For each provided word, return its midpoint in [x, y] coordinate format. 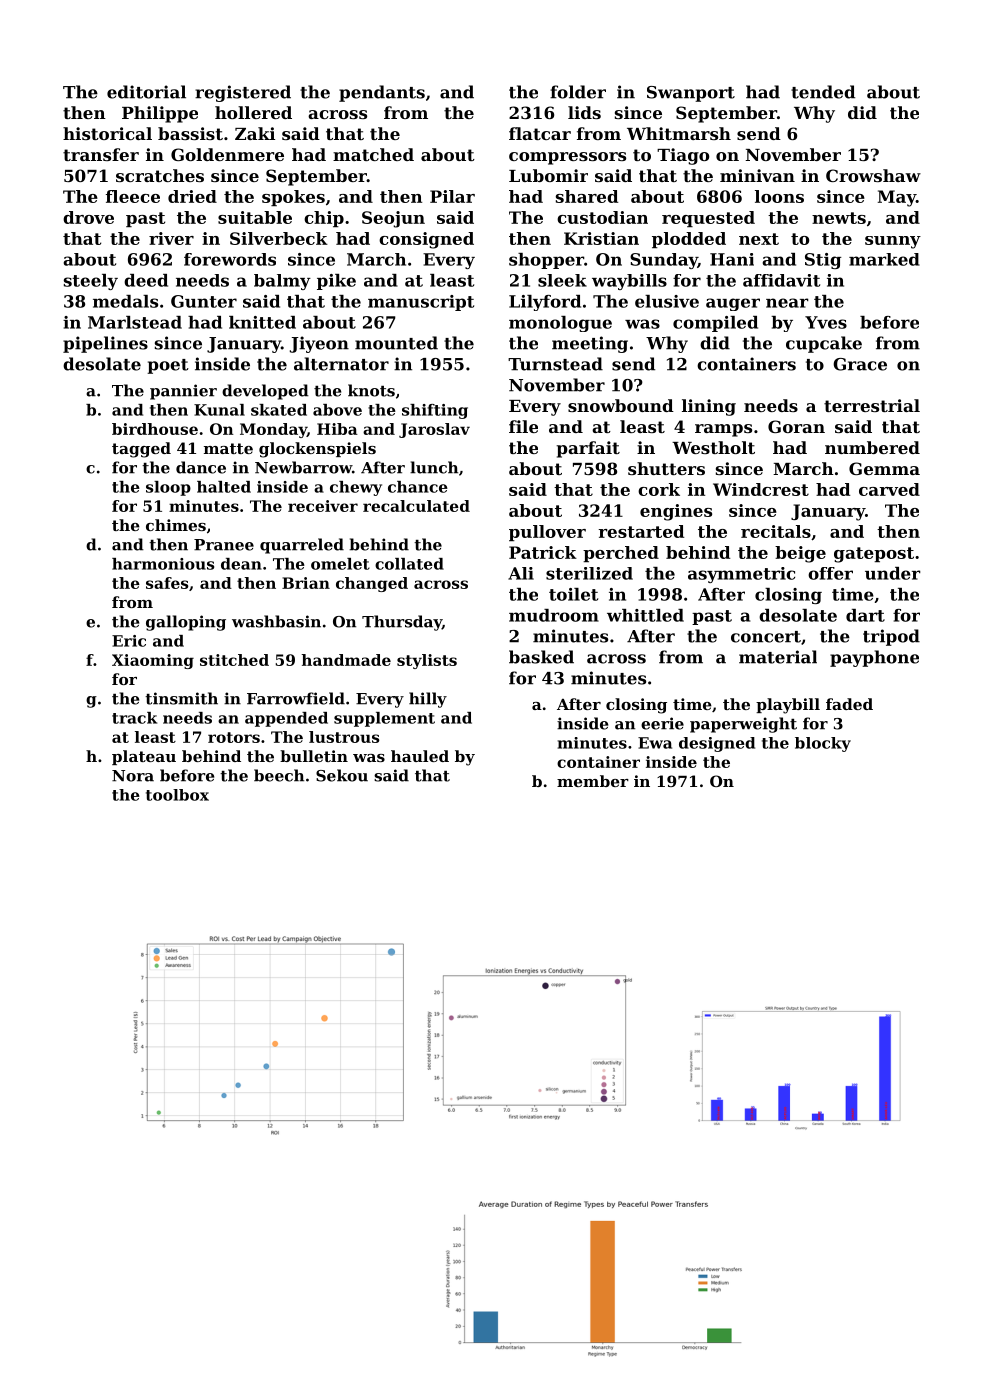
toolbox [177, 795]
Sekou [342, 775]
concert [766, 637]
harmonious [163, 564]
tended [823, 92]
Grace [860, 364]
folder [578, 92]
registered [243, 93]
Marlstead [135, 322]
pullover [547, 533]
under [893, 573]
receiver [323, 506]
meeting [590, 344]
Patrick [543, 552]
